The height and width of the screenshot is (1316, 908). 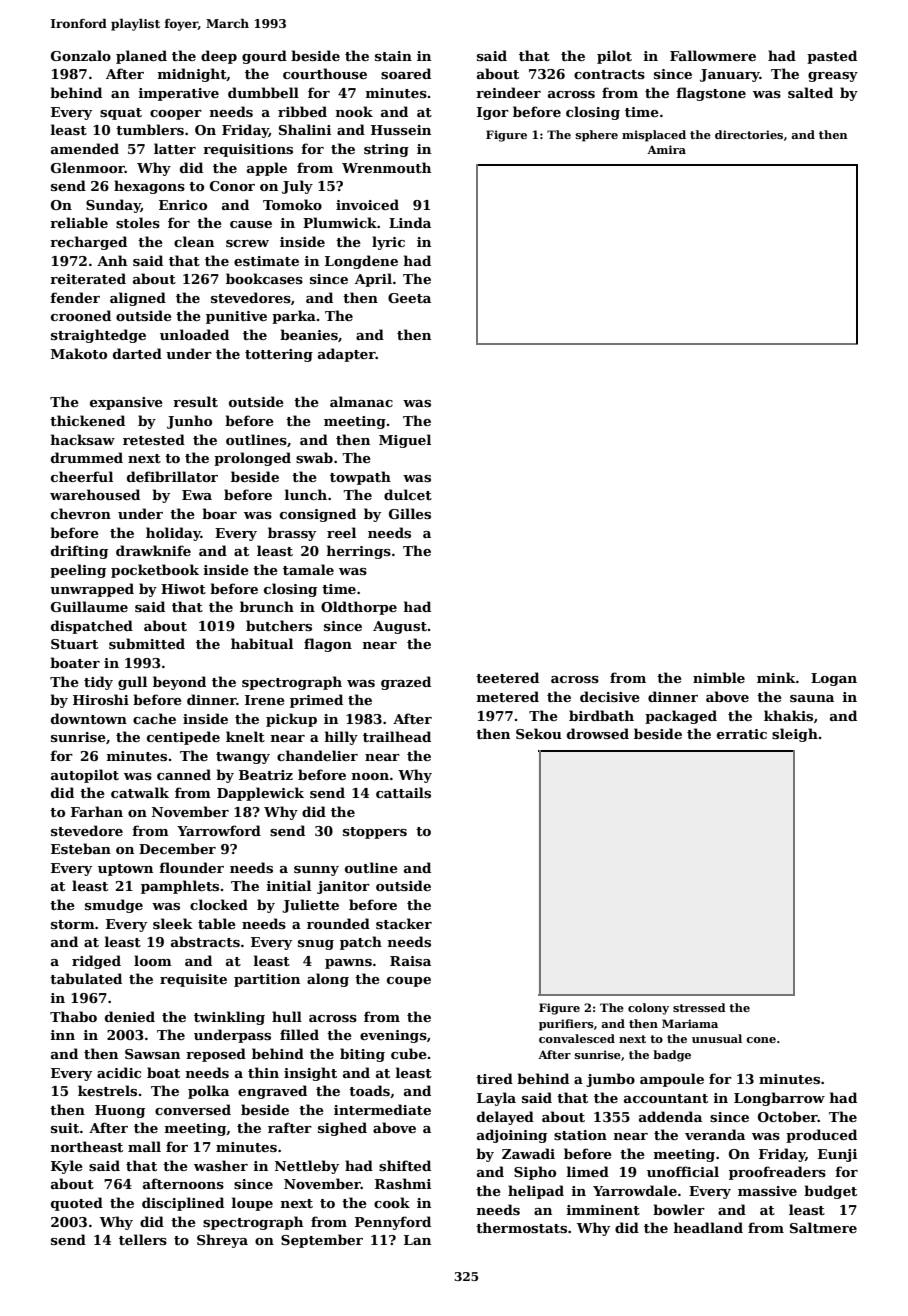 What do you see at coordinates (400, 627) in the screenshot?
I see `August` at bounding box center [400, 627].
